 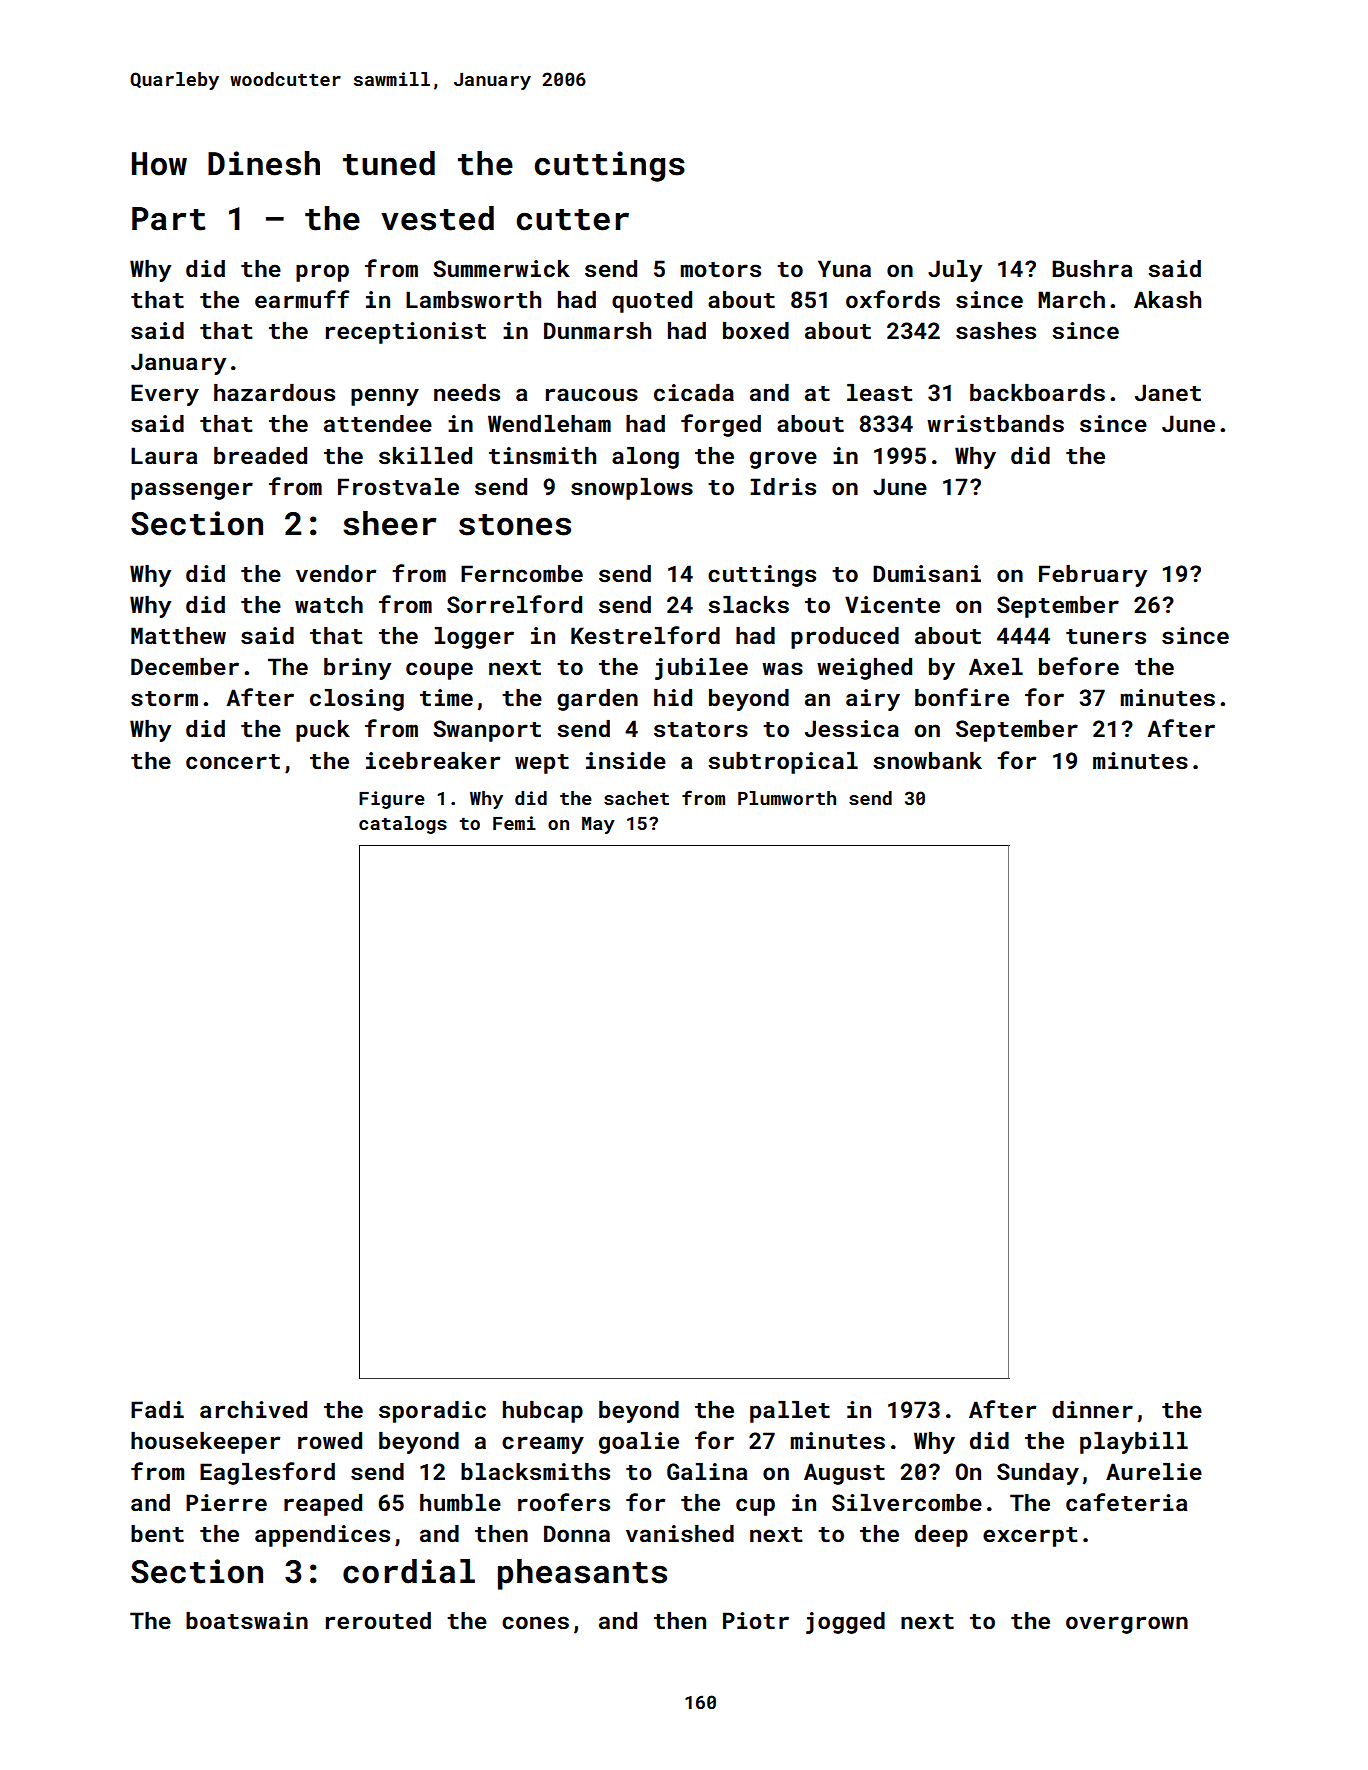 I want to click on earmuff, so click(x=302, y=299).
